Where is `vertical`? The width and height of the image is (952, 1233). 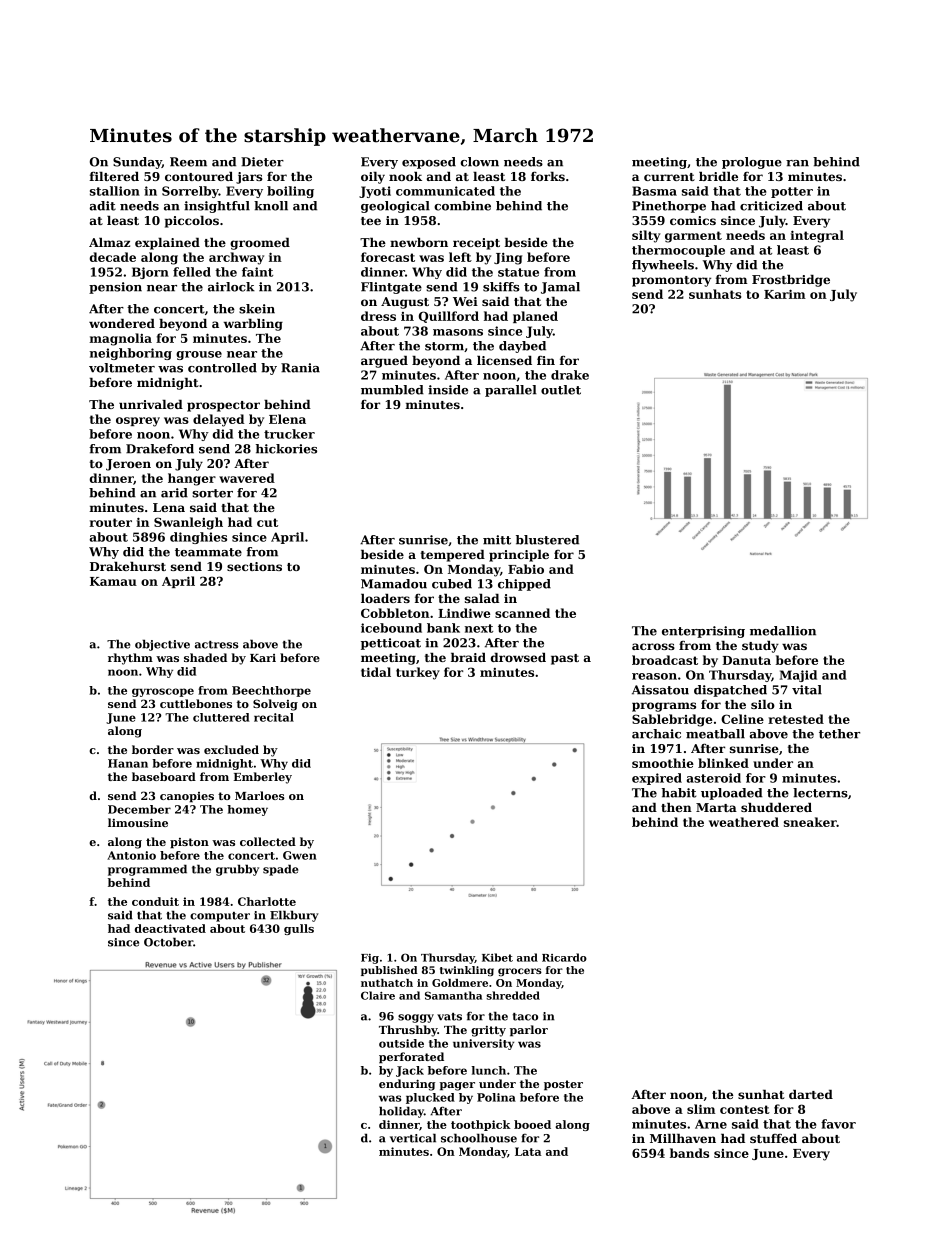 vertical is located at coordinates (413, 1138).
